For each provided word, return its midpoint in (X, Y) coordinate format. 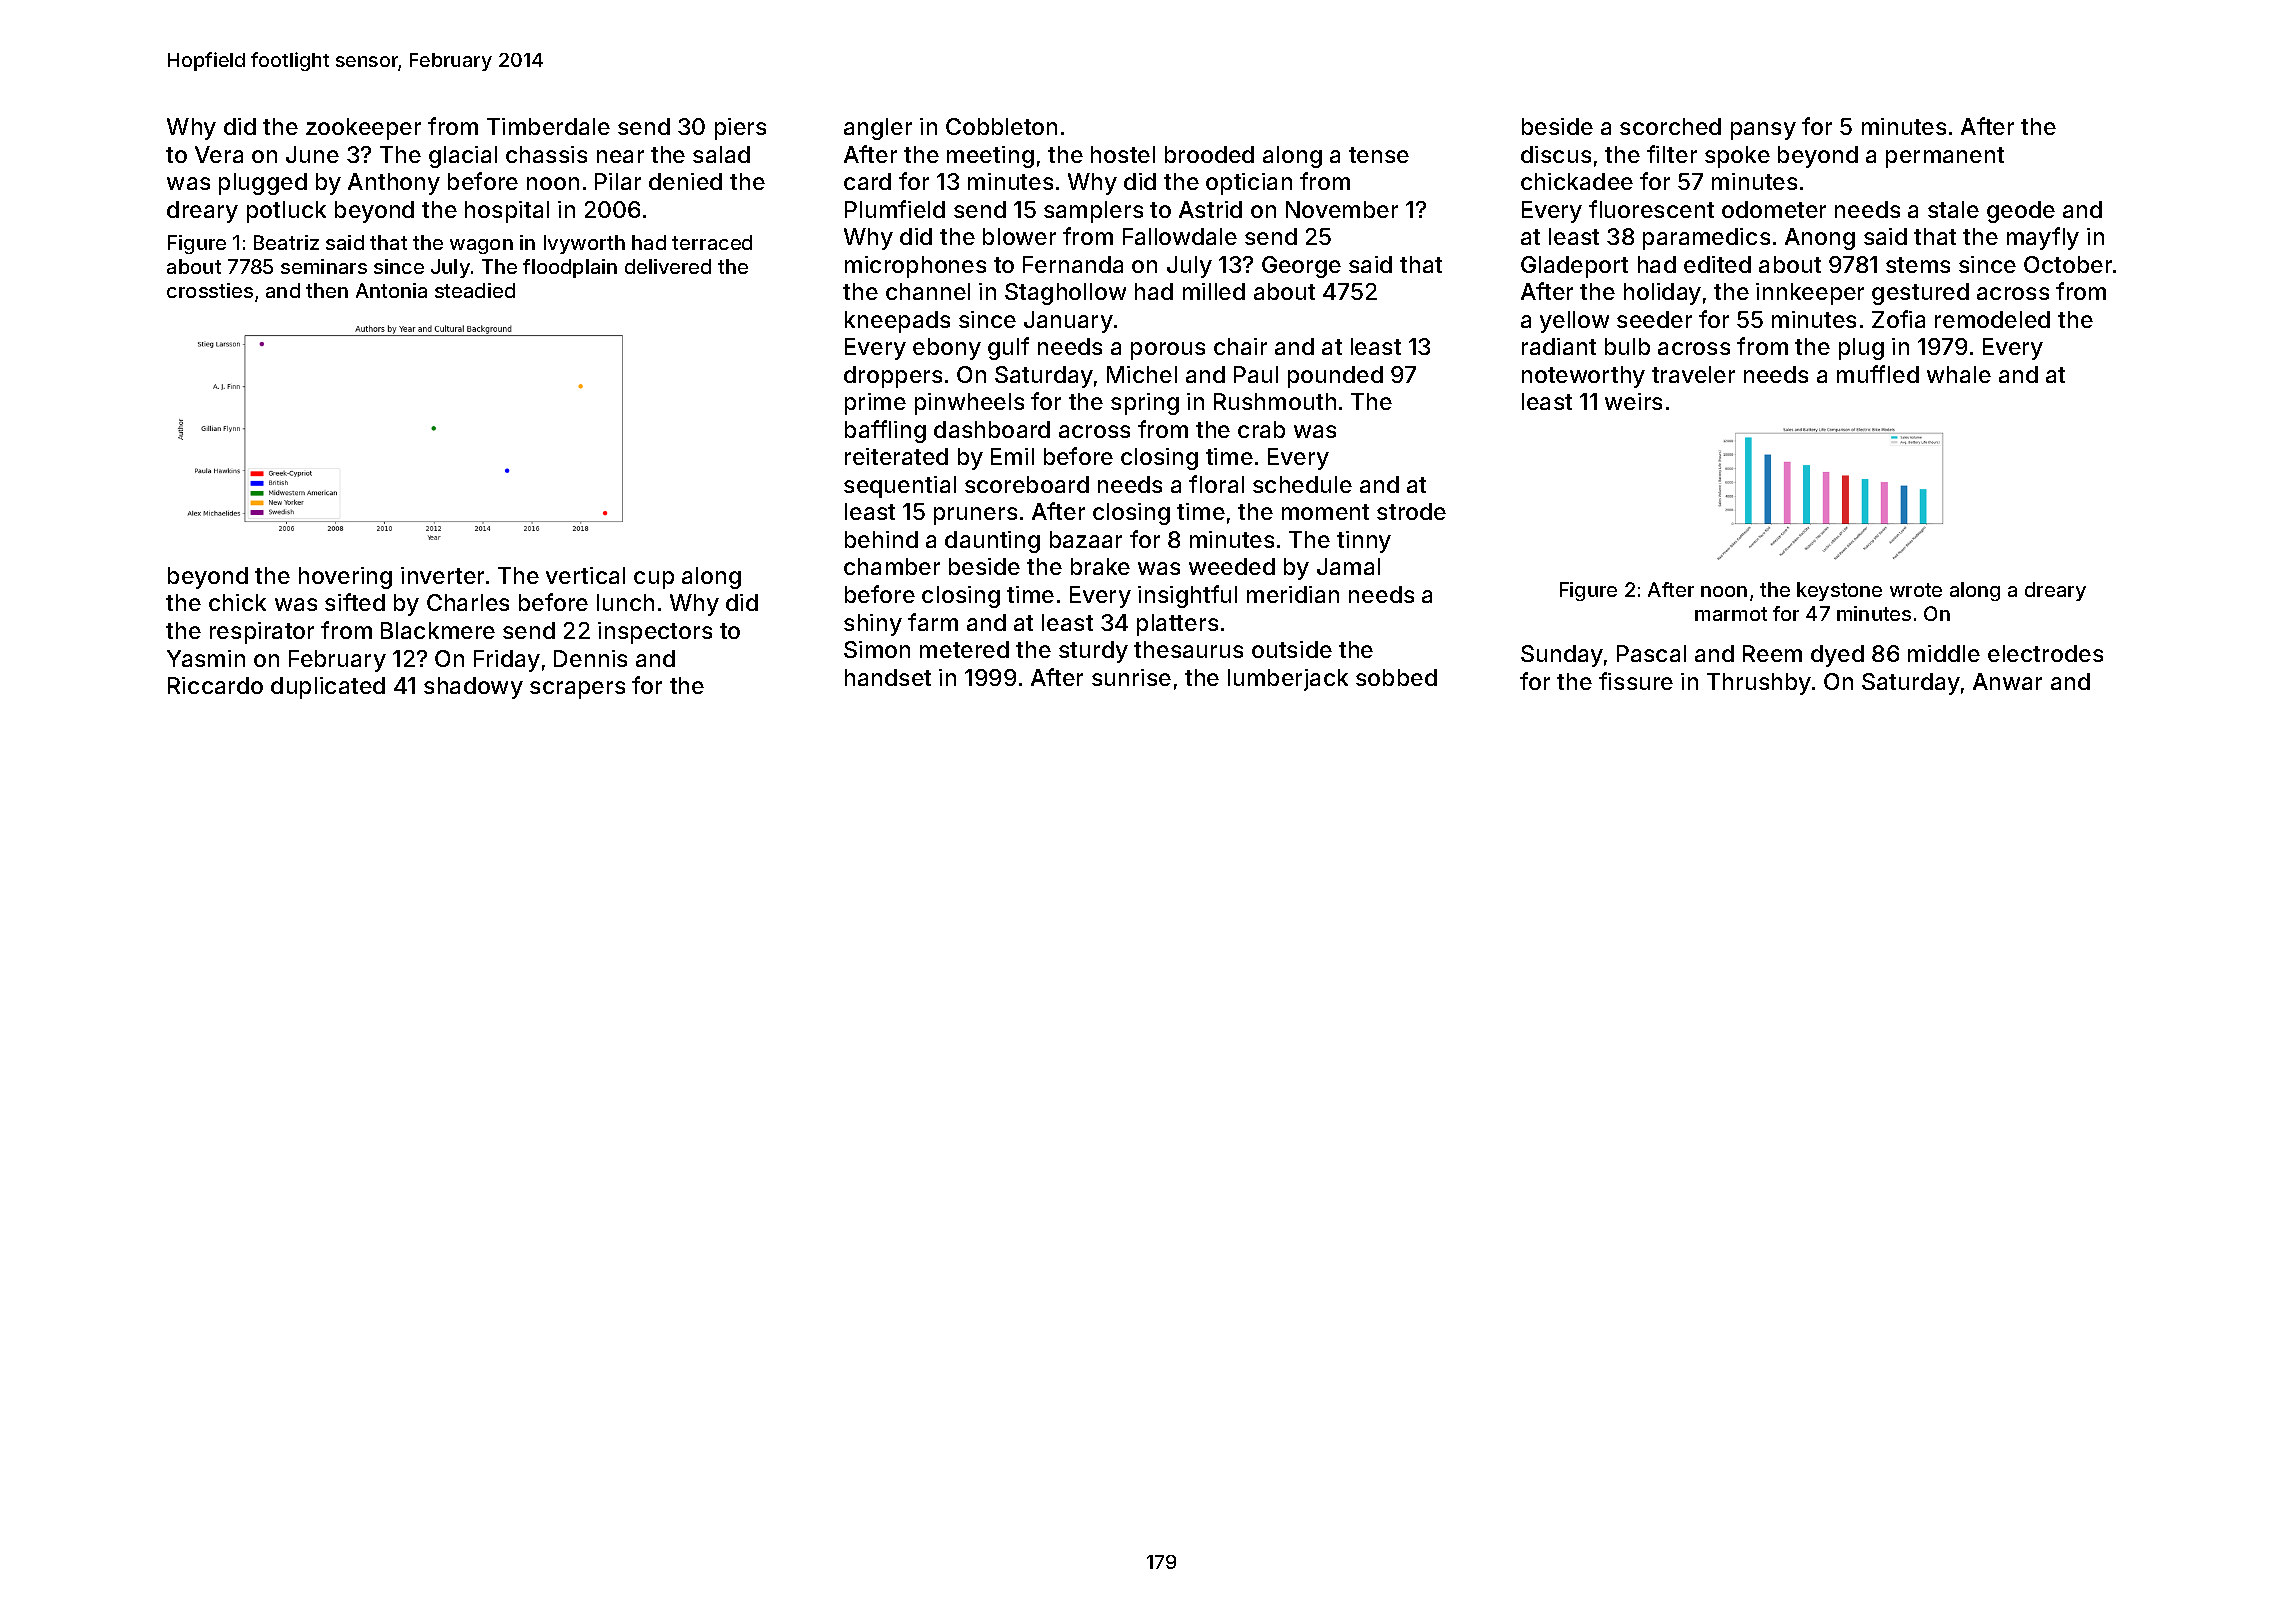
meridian (1293, 594)
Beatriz (286, 242)
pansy (1763, 131)
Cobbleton (1001, 126)
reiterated (896, 456)
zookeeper (363, 129)
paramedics (1706, 239)
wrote (1916, 590)
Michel (1142, 374)
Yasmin (206, 658)
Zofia (1898, 319)
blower (1019, 236)
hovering (345, 578)
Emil (1012, 456)
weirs (1633, 401)
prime (875, 404)
